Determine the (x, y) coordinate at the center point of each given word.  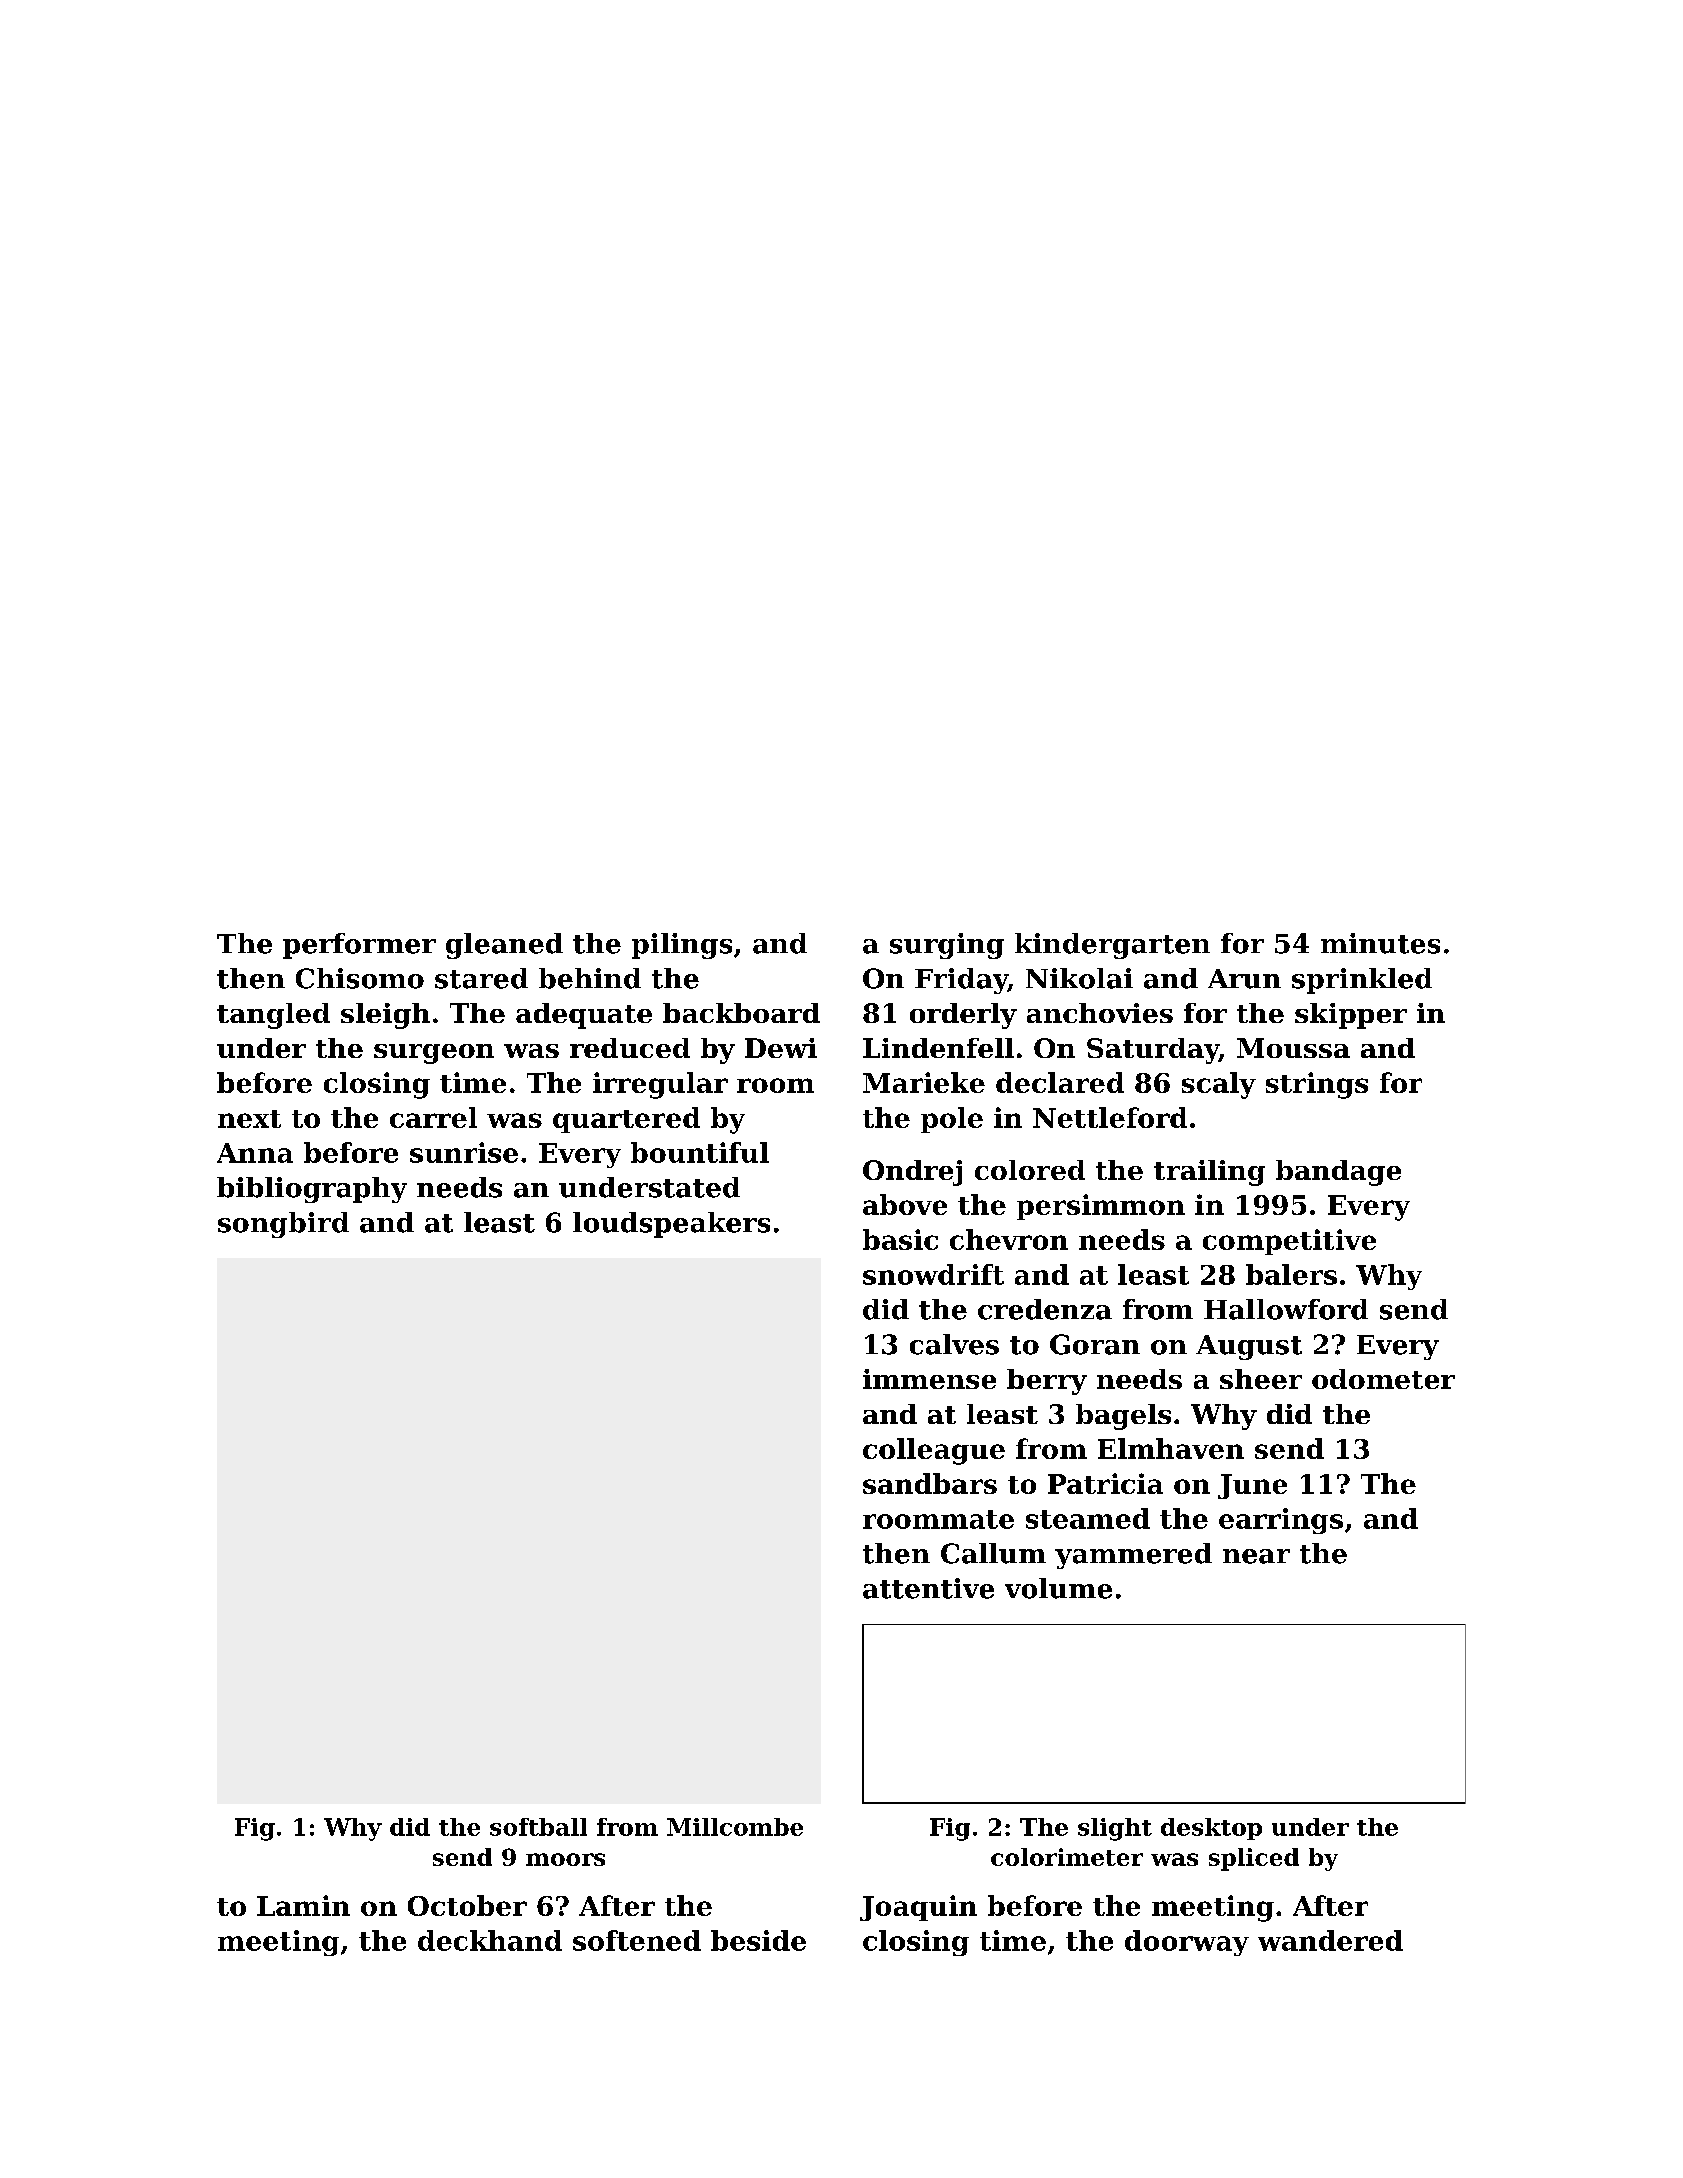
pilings (682, 946)
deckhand (490, 1940)
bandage (1338, 1173)
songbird (283, 1225)
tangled (273, 1016)
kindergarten (1112, 946)
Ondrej (912, 1173)
